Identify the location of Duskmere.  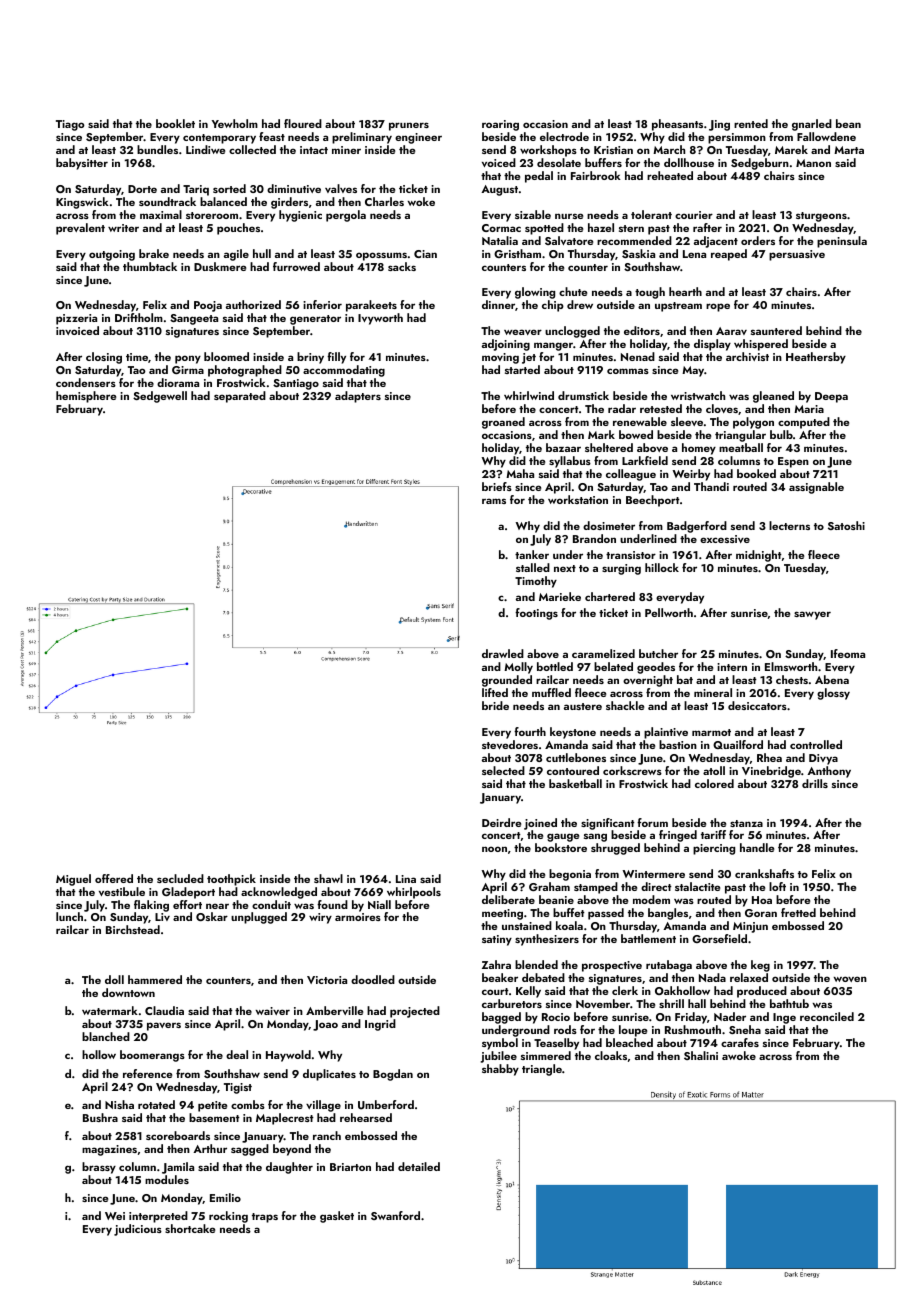
(220, 266).
